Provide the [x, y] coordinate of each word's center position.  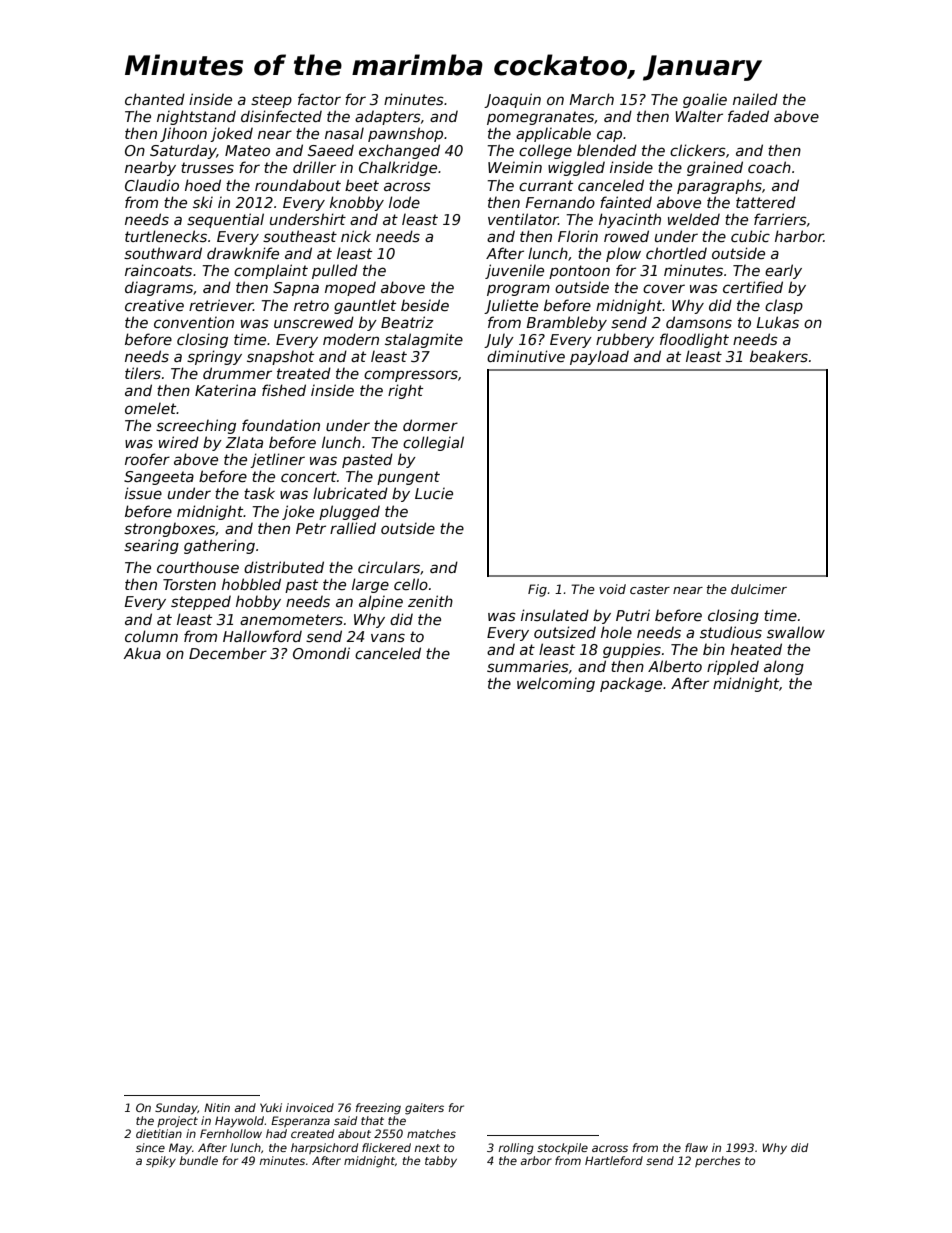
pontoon [579, 272]
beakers [779, 356]
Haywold [240, 1122]
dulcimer [759, 589]
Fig [537, 590]
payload [599, 357]
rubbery [625, 340]
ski [203, 202]
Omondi [321, 653]
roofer [147, 459]
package [631, 685]
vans [388, 637]
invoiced [310, 1107]
